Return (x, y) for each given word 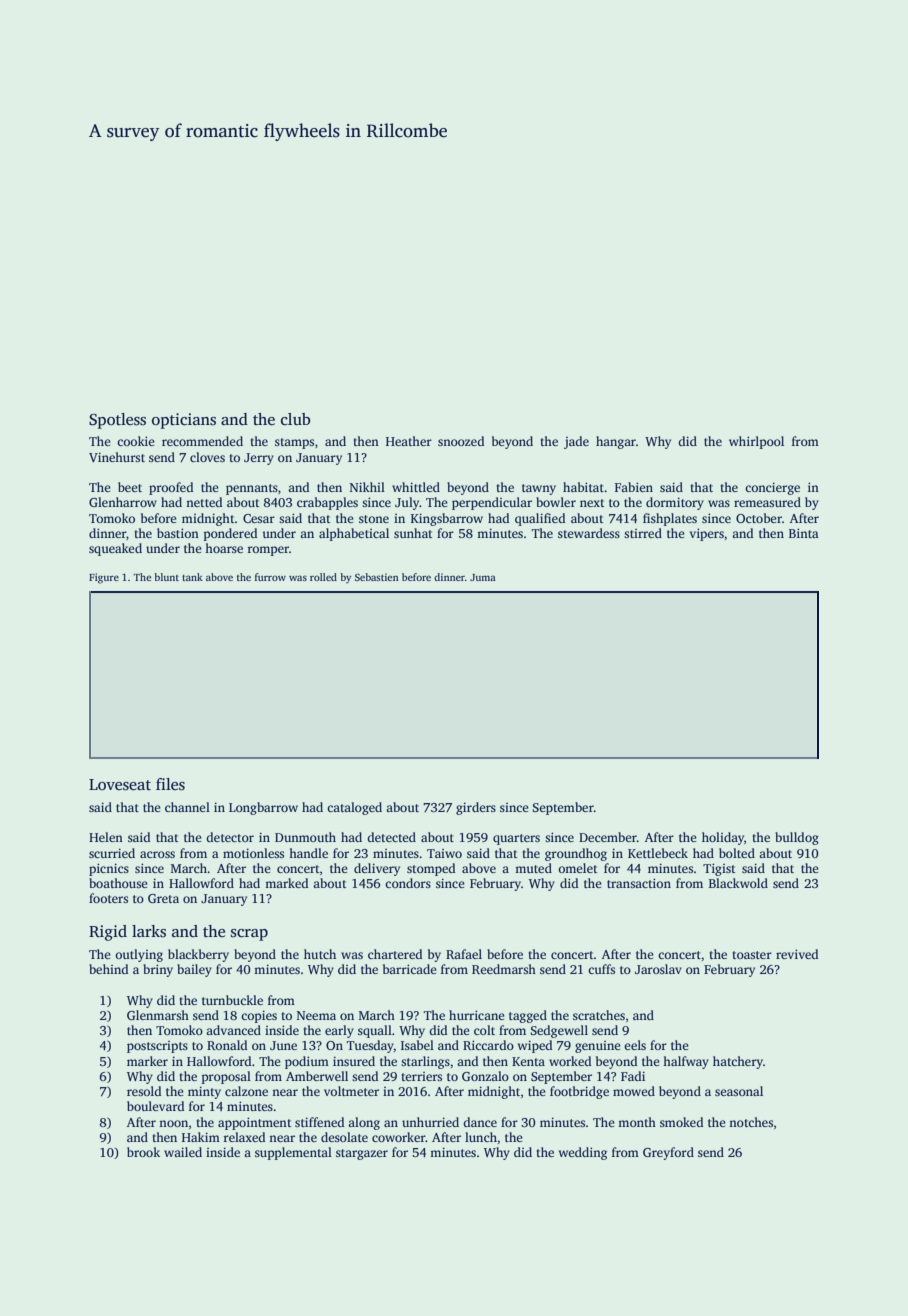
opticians (184, 421)
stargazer (362, 1154)
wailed (183, 1152)
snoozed (461, 441)
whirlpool (756, 442)
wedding (583, 1153)
